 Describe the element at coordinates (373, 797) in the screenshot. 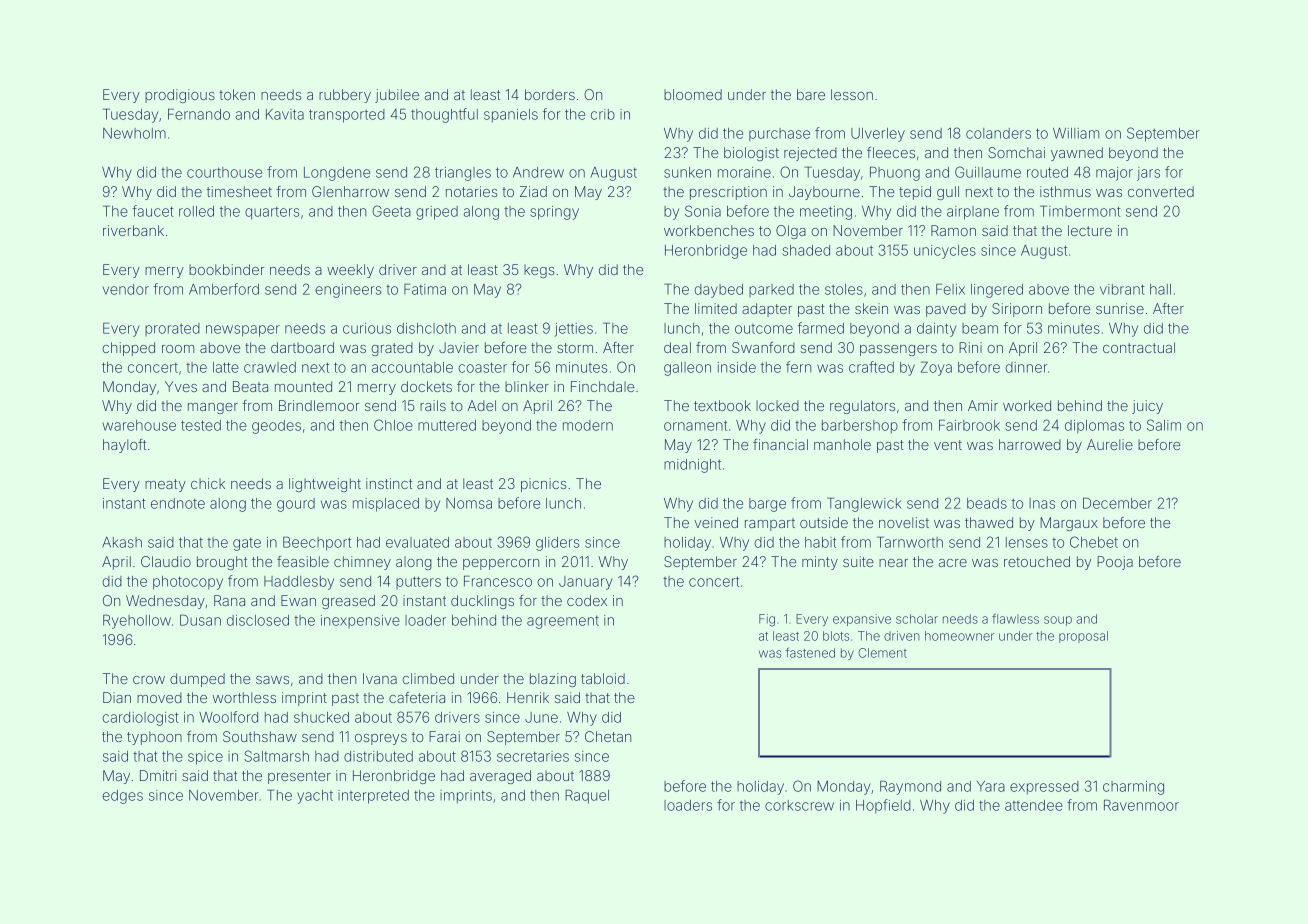

I see `interpreted` at that location.
